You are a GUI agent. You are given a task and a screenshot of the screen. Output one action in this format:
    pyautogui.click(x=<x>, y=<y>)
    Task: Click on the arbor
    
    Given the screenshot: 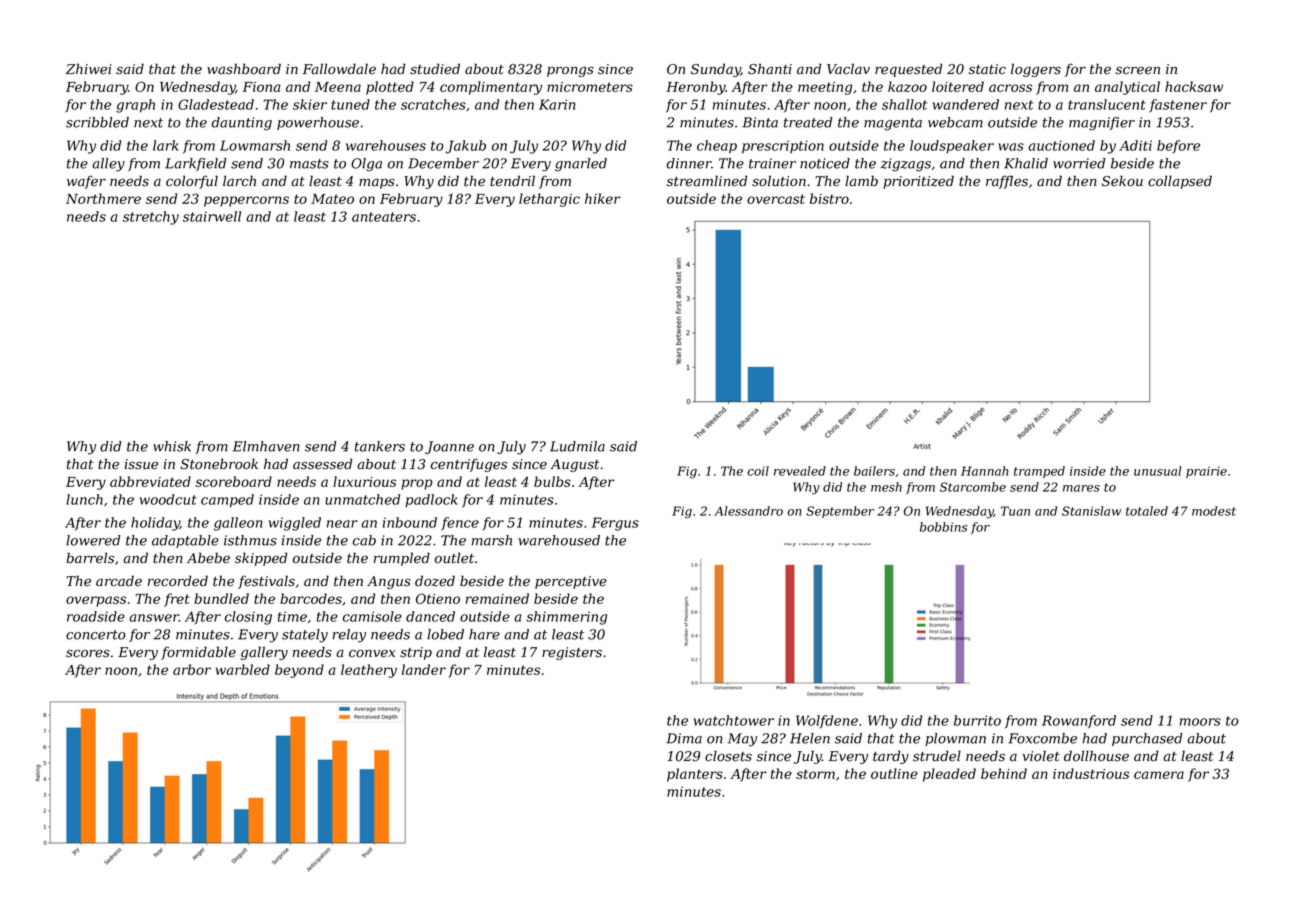 What is the action you would take?
    pyautogui.click(x=192, y=669)
